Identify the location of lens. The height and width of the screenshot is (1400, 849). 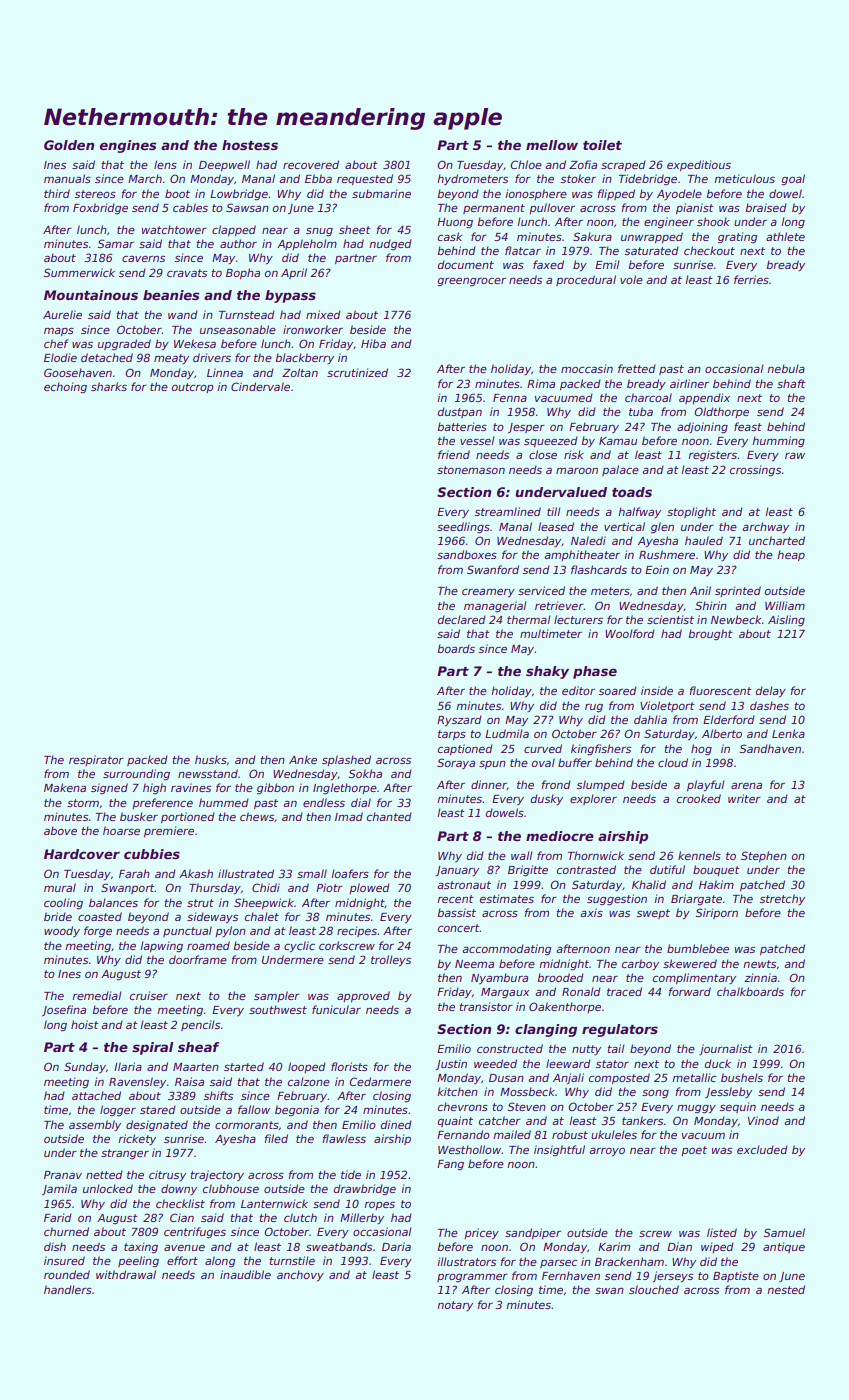
(165, 164).
